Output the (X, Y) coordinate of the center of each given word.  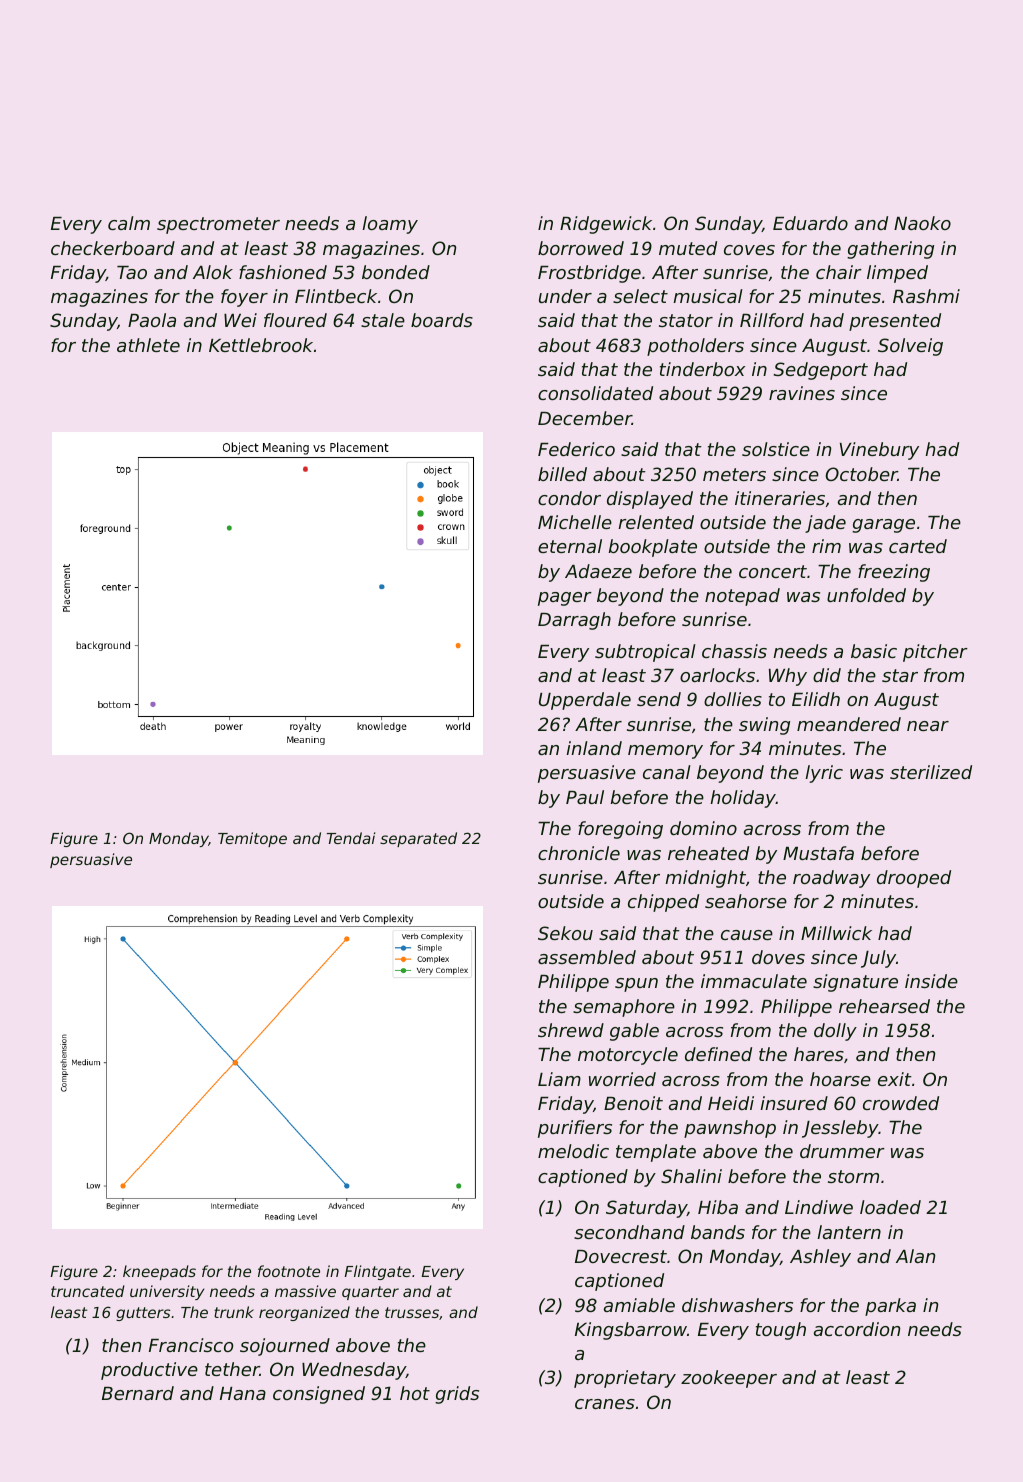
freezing (894, 573)
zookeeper (729, 1379)
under (565, 296)
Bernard (138, 1393)
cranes (605, 1404)
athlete (148, 345)
